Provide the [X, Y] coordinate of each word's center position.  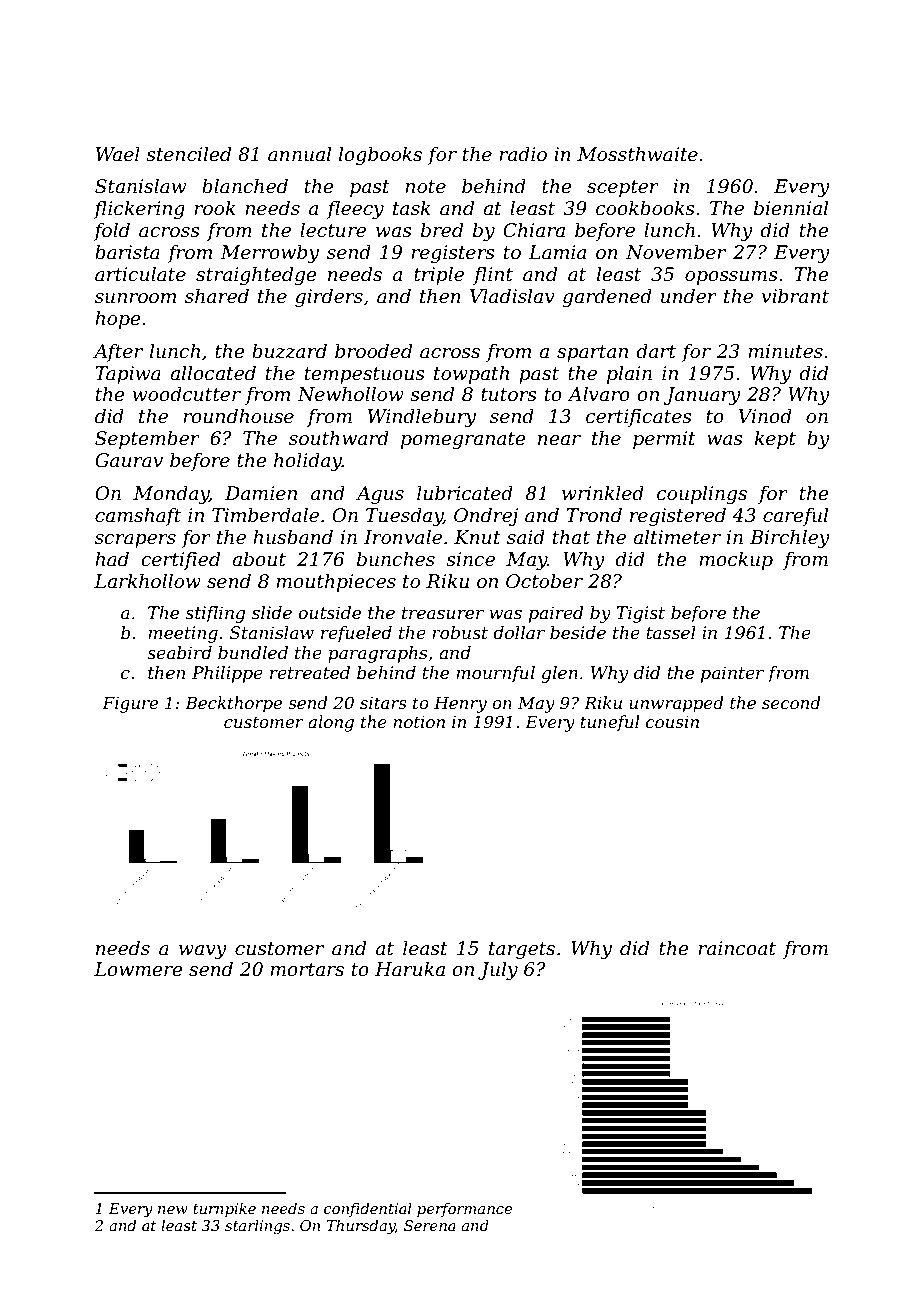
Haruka [410, 969]
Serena [430, 1225]
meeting [183, 634]
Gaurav [129, 460]
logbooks [380, 155]
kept [775, 439]
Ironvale [403, 537]
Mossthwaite [637, 154]
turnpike [224, 1209]
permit [664, 440]
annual [299, 154]
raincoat [737, 948]
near [559, 440]
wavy [203, 952]
